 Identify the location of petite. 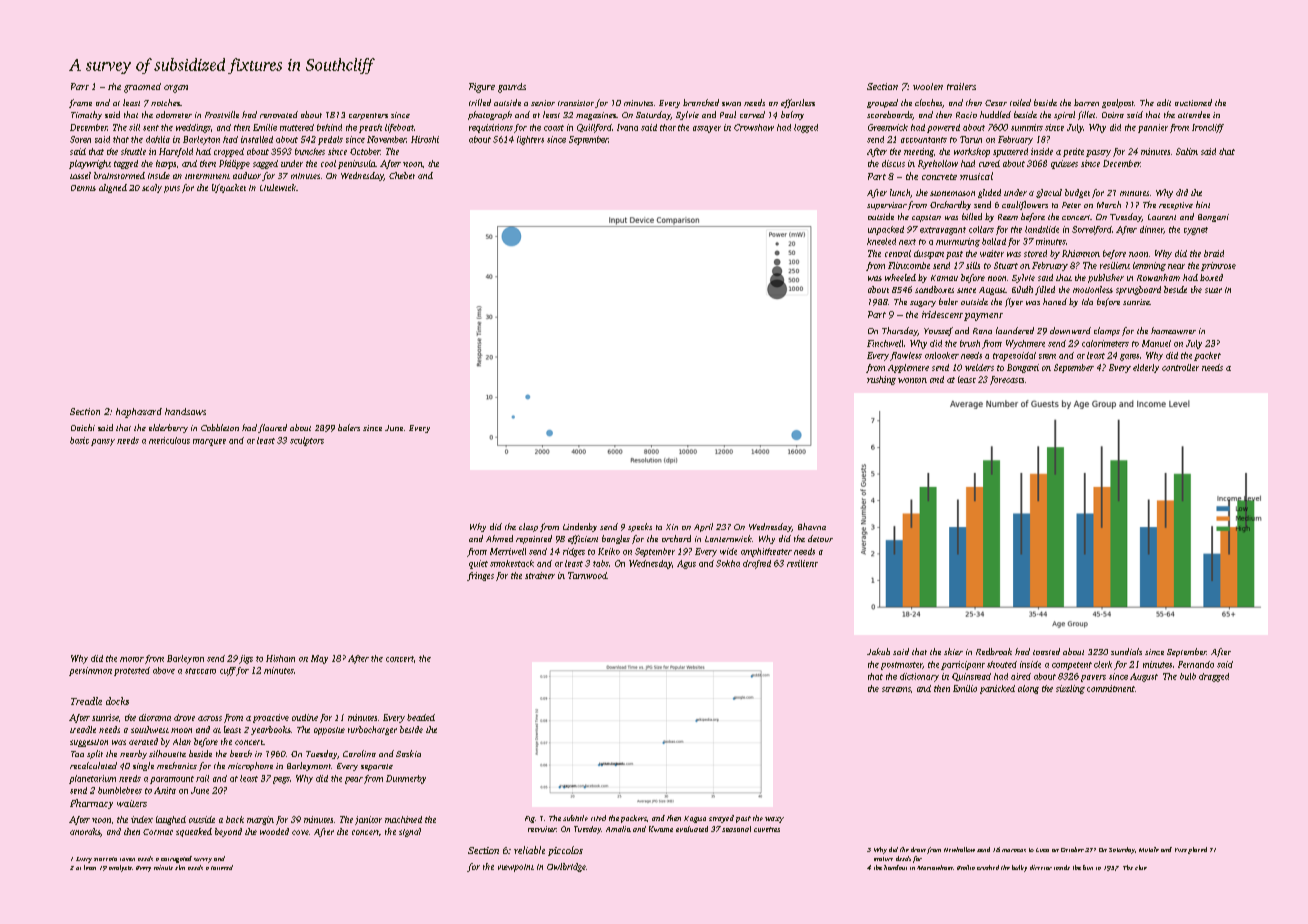
(1073, 152).
